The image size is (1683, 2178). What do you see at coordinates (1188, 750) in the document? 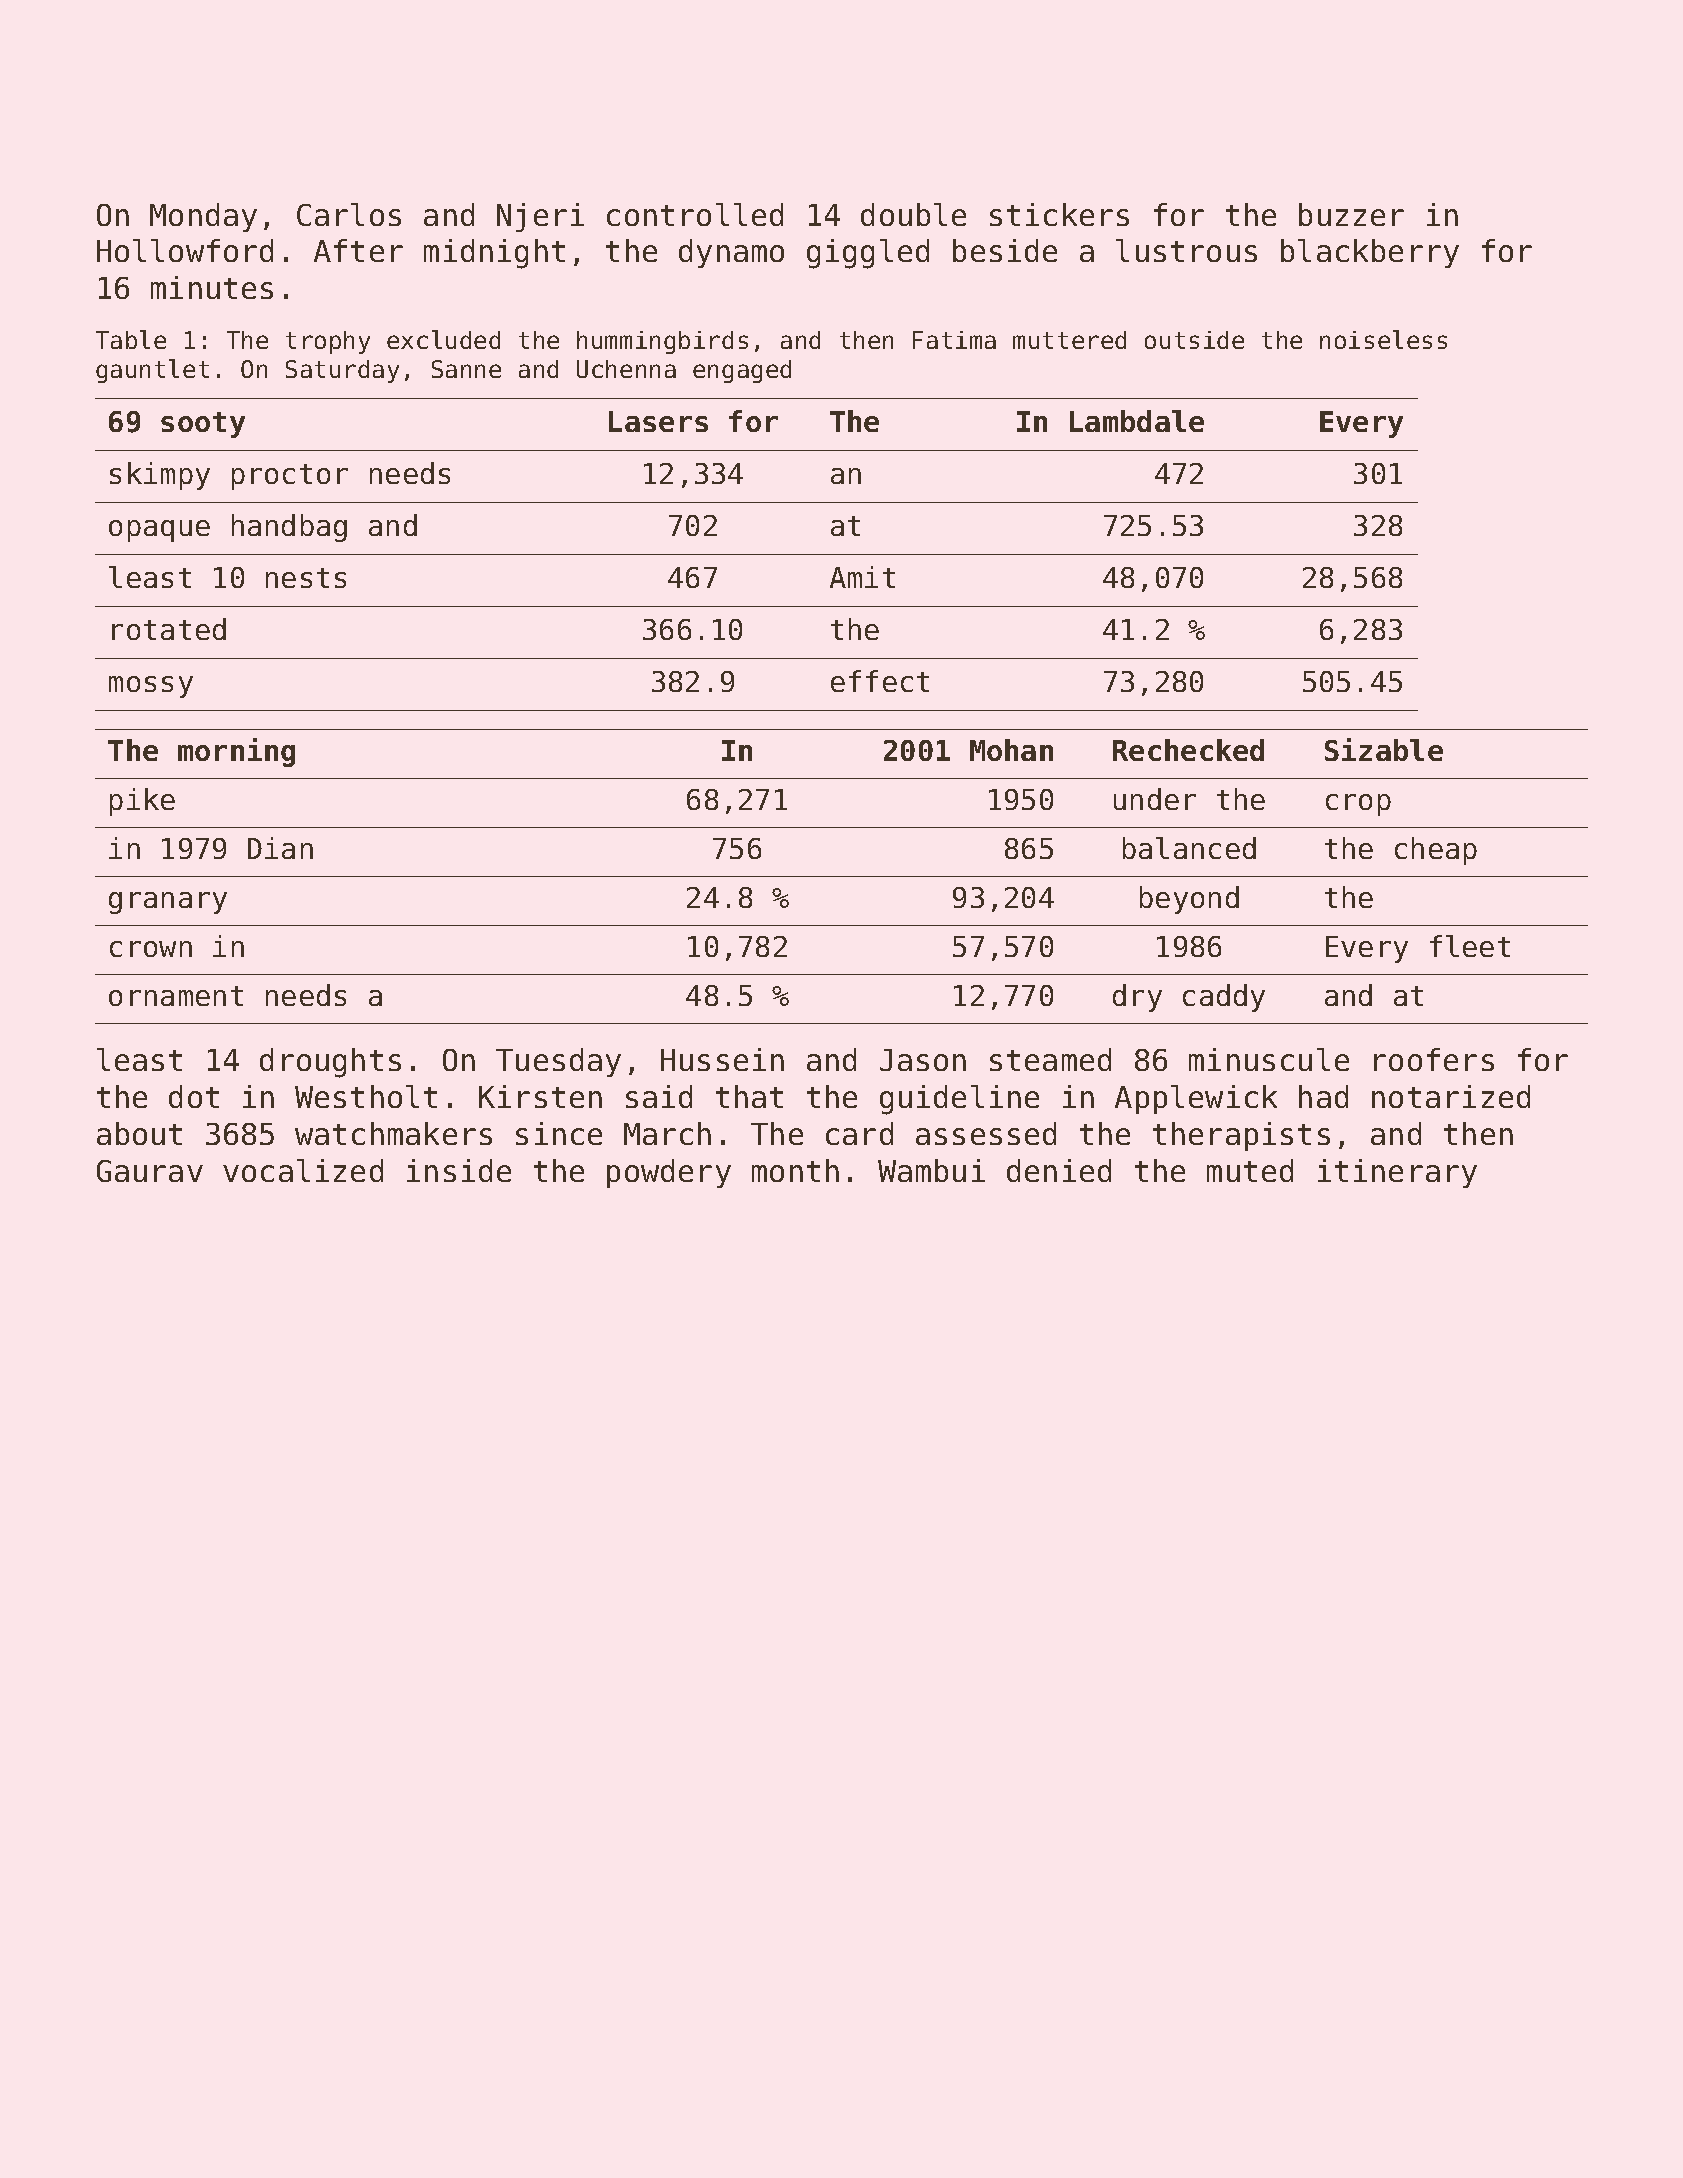
I see `Rechecked` at bounding box center [1188, 750].
